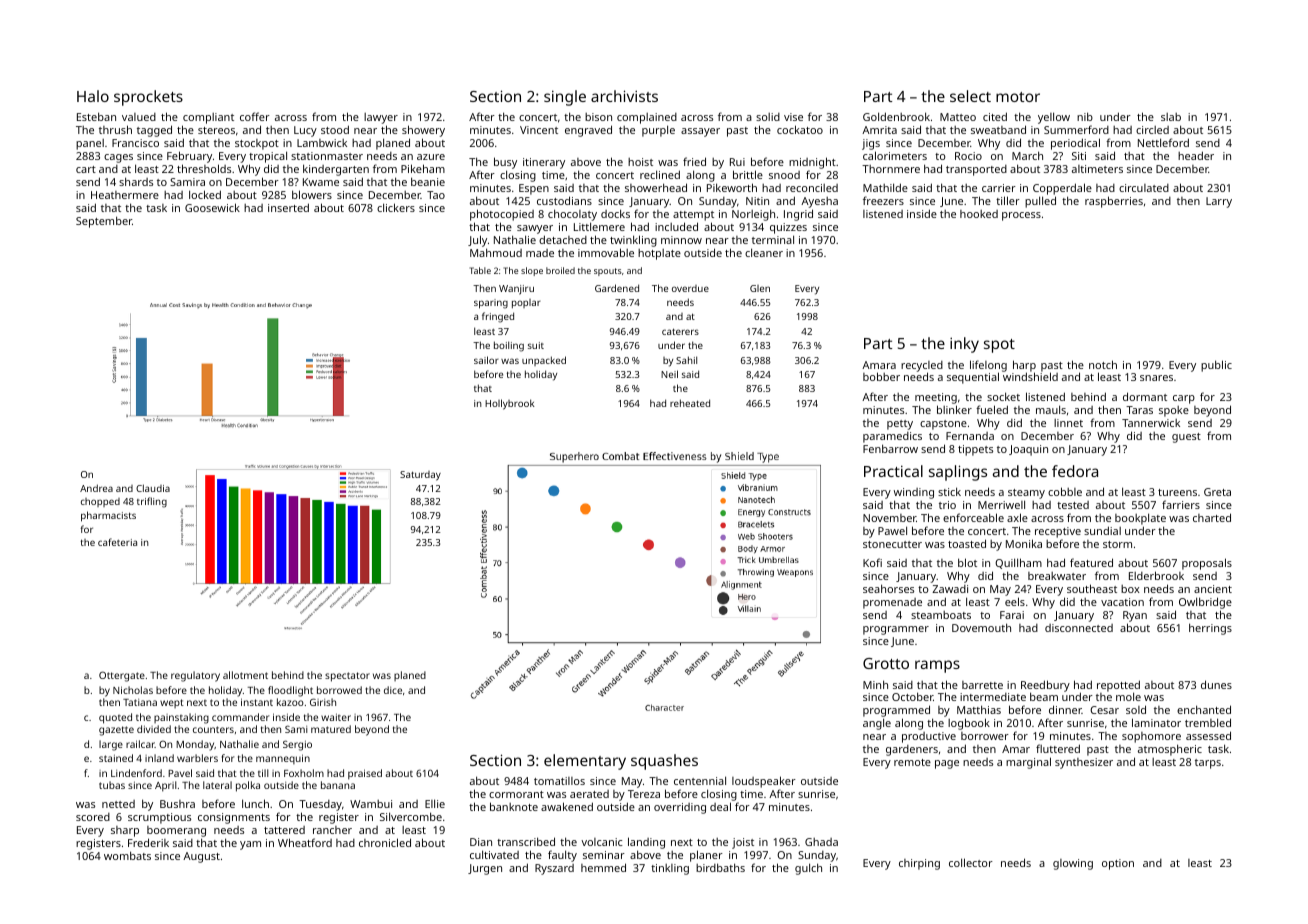 Image resolution: width=1308 pixels, height=924 pixels. Describe the element at coordinates (1018, 97) in the screenshot. I see `motor` at that location.
